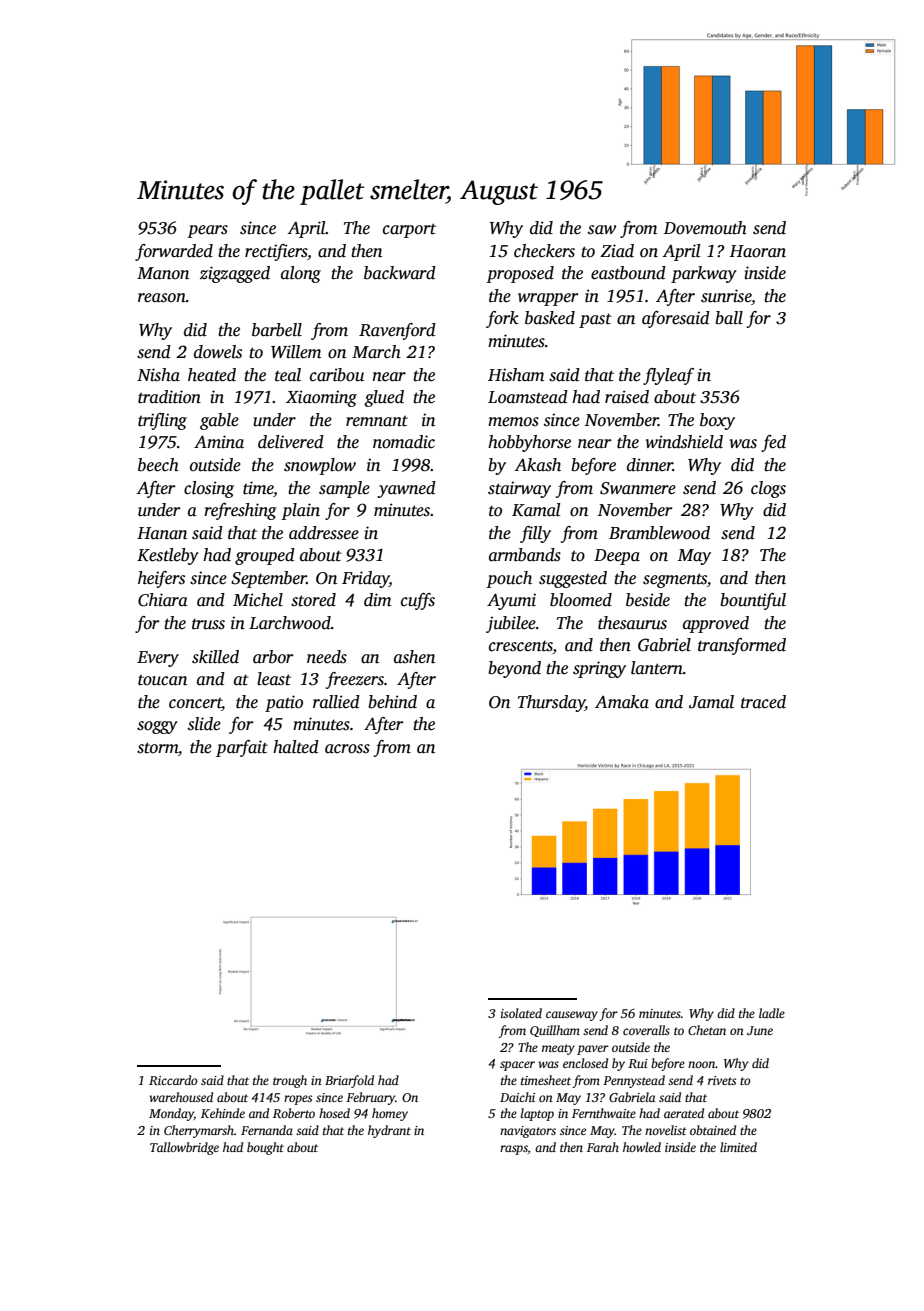 The image size is (924, 1311). Describe the element at coordinates (265, 1148) in the page. I see `bought` at that location.
